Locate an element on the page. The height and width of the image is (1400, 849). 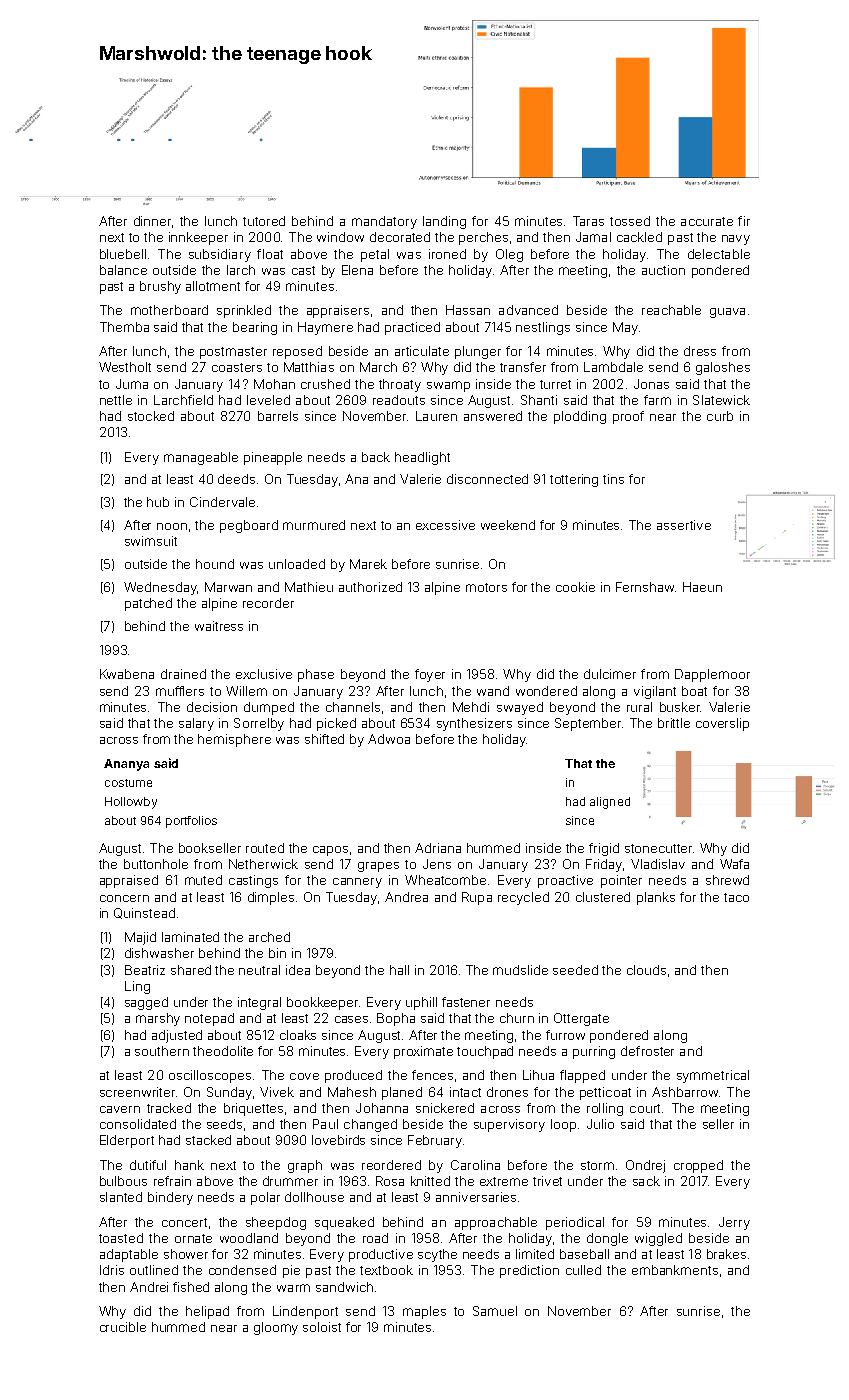
crushed is located at coordinates (325, 384).
